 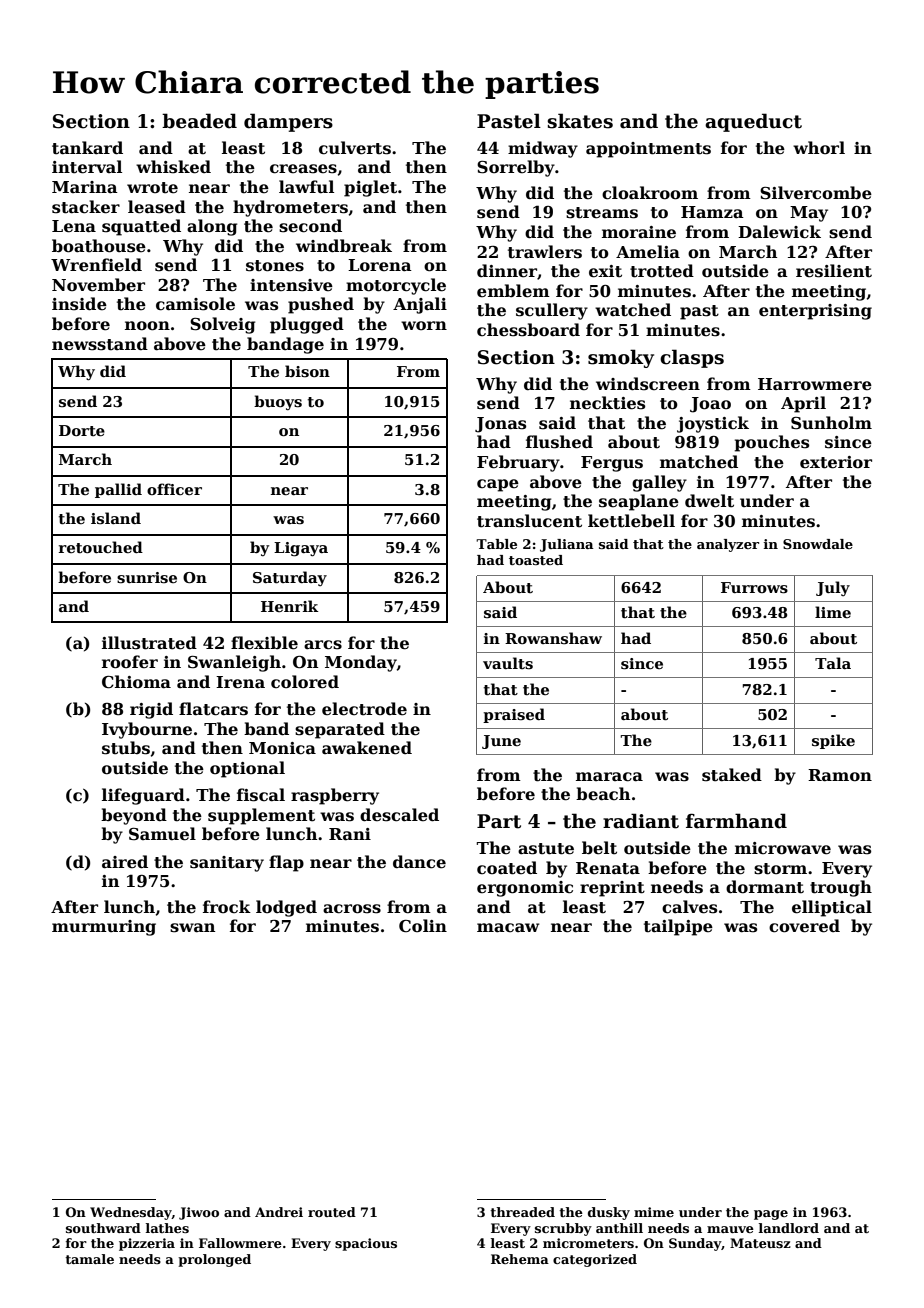 I want to click on culverts, so click(x=355, y=148).
